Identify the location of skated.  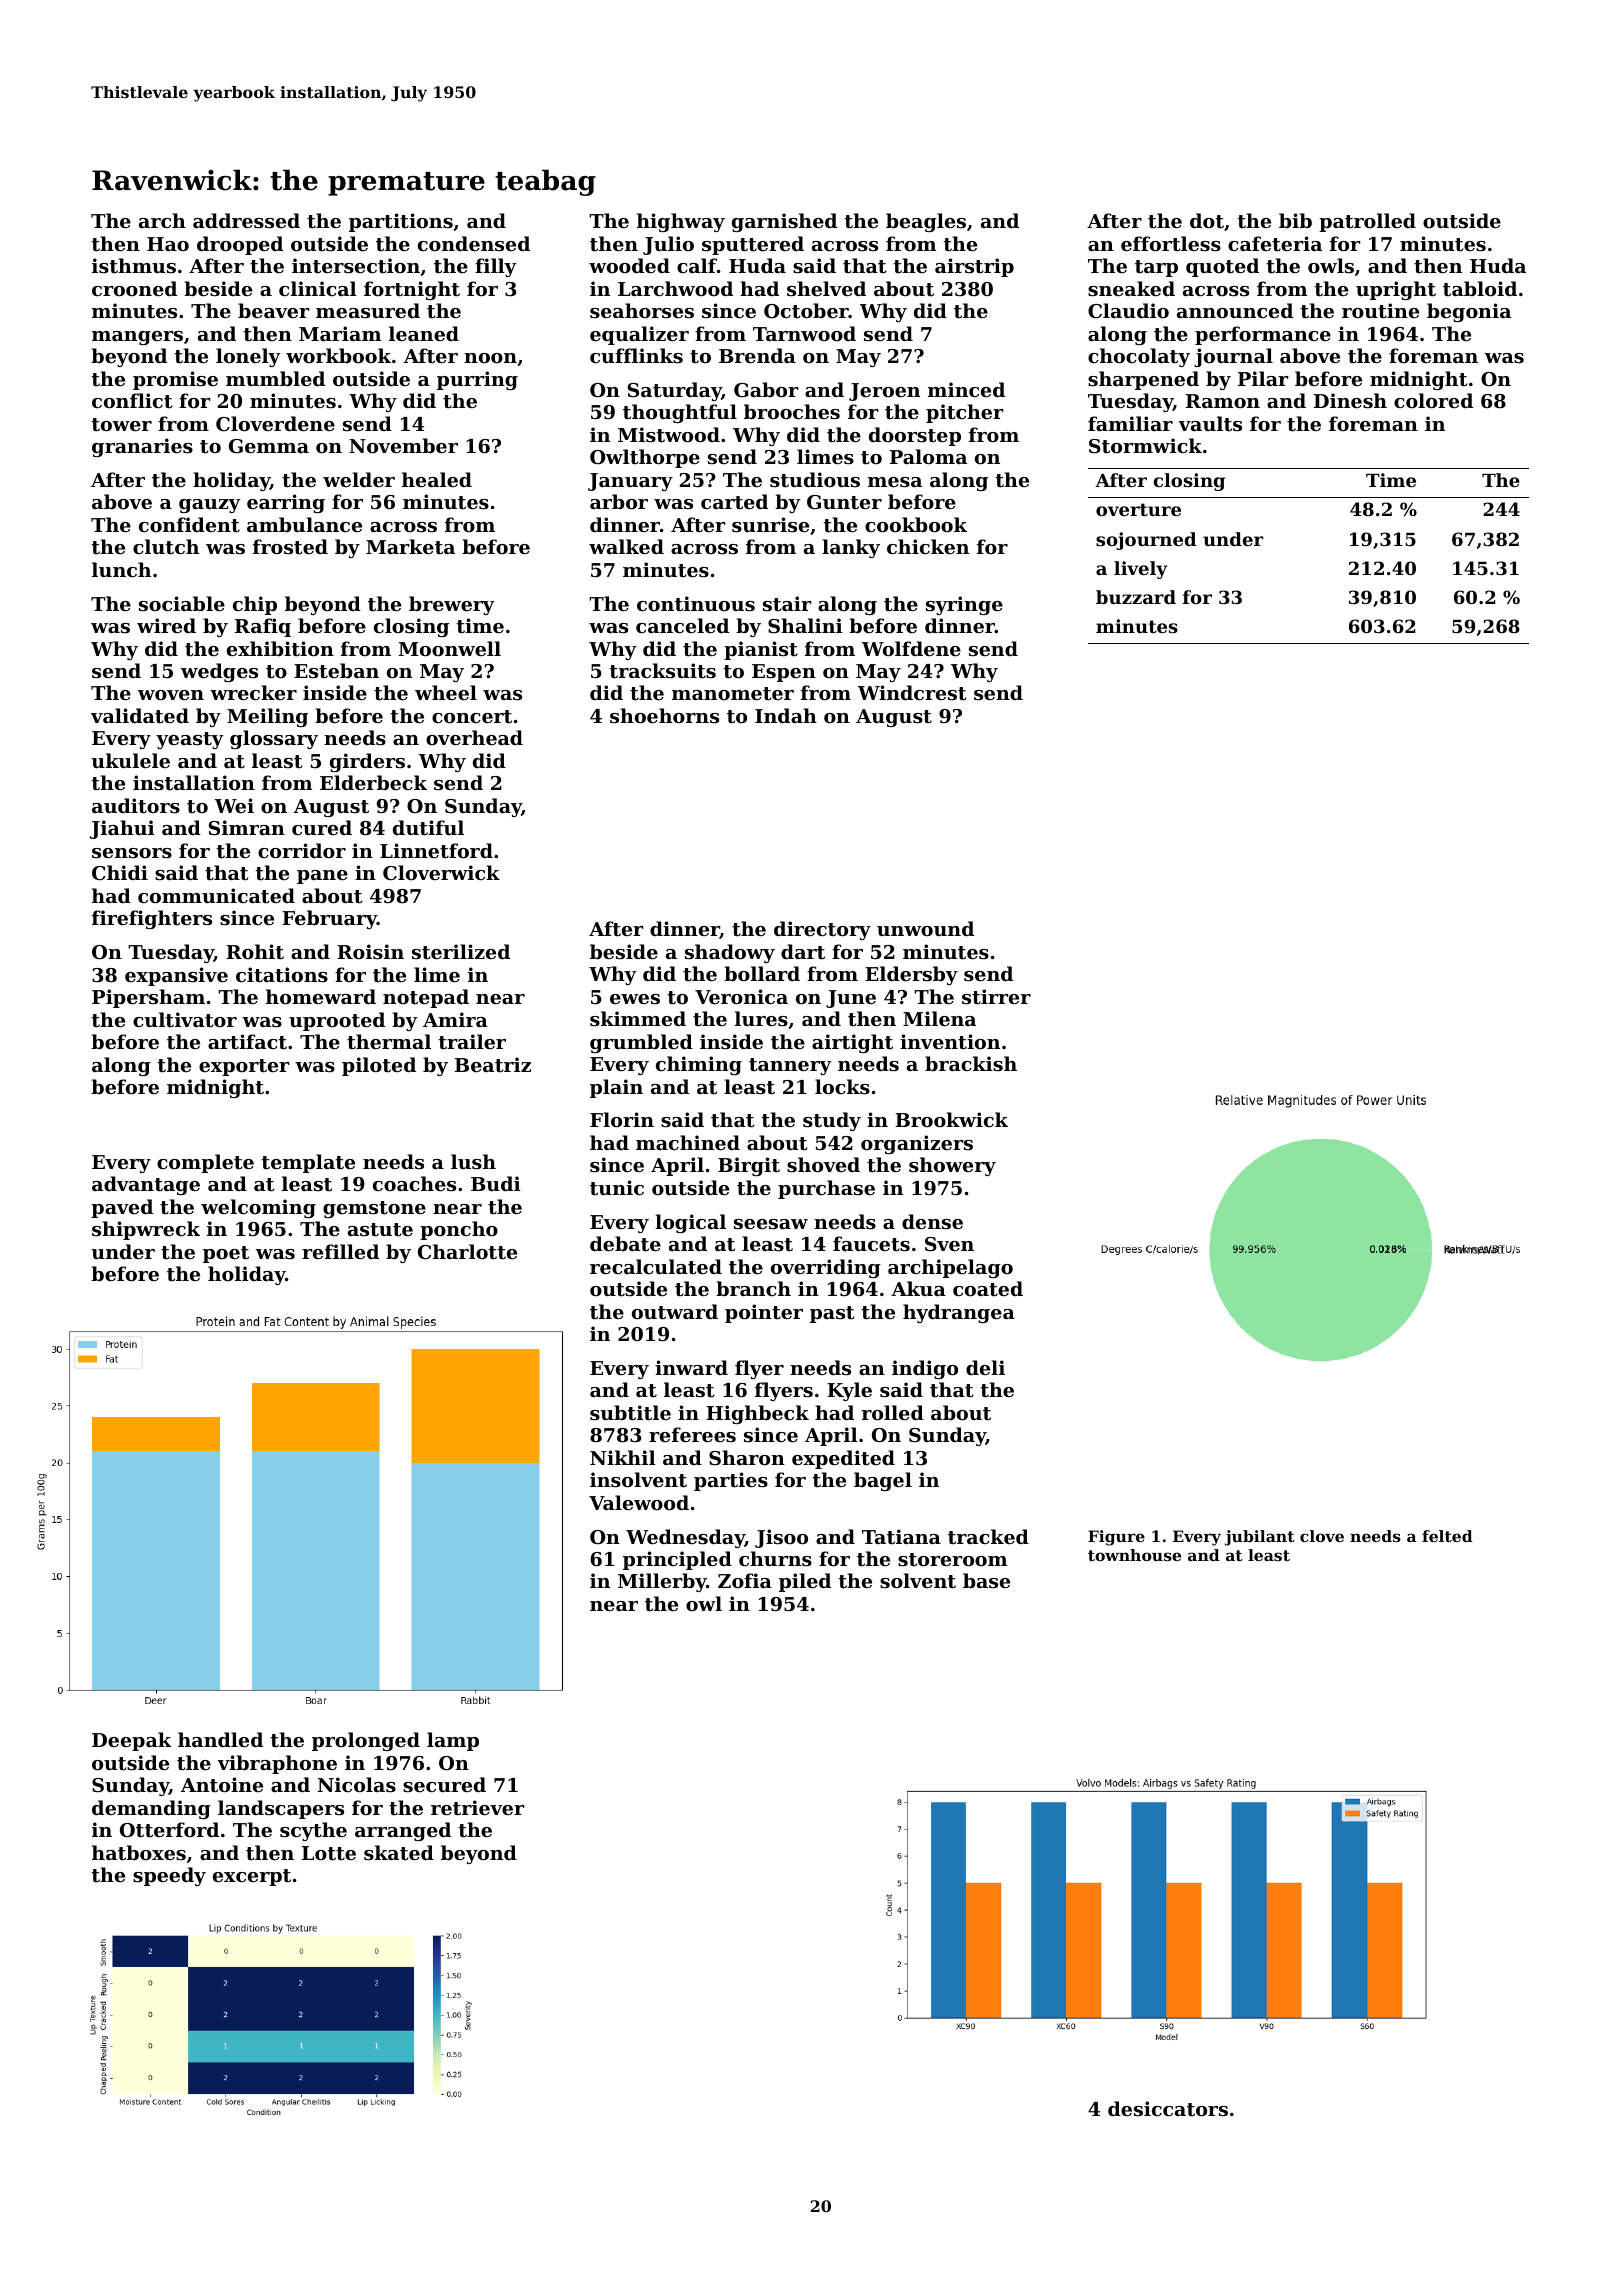
(399, 1853).
